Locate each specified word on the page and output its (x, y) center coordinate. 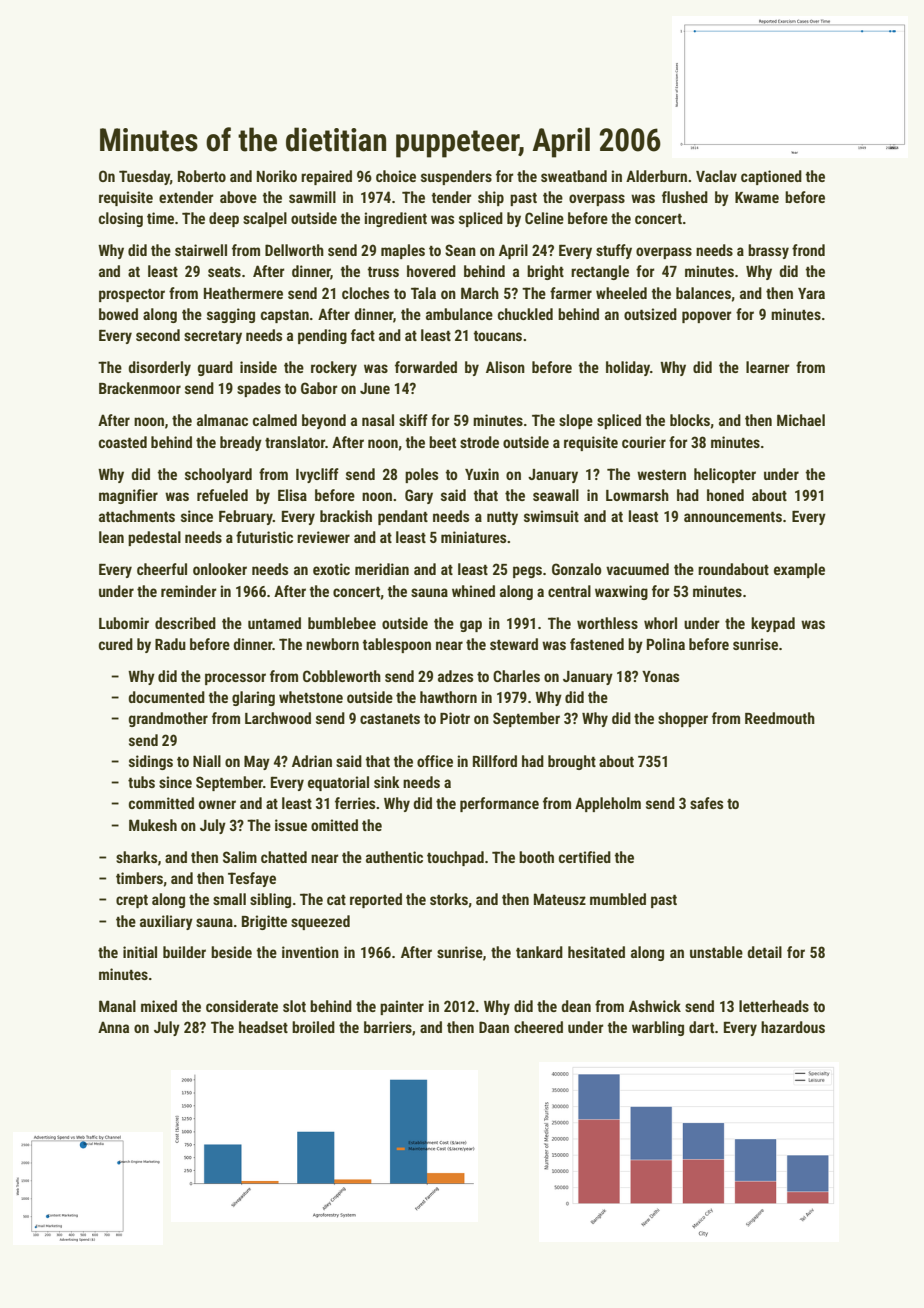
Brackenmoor (140, 388)
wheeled (621, 293)
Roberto (202, 176)
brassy (768, 251)
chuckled (525, 314)
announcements (733, 517)
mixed (159, 1006)
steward (514, 644)
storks (449, 899)
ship (491, 198)
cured (116, 644)
